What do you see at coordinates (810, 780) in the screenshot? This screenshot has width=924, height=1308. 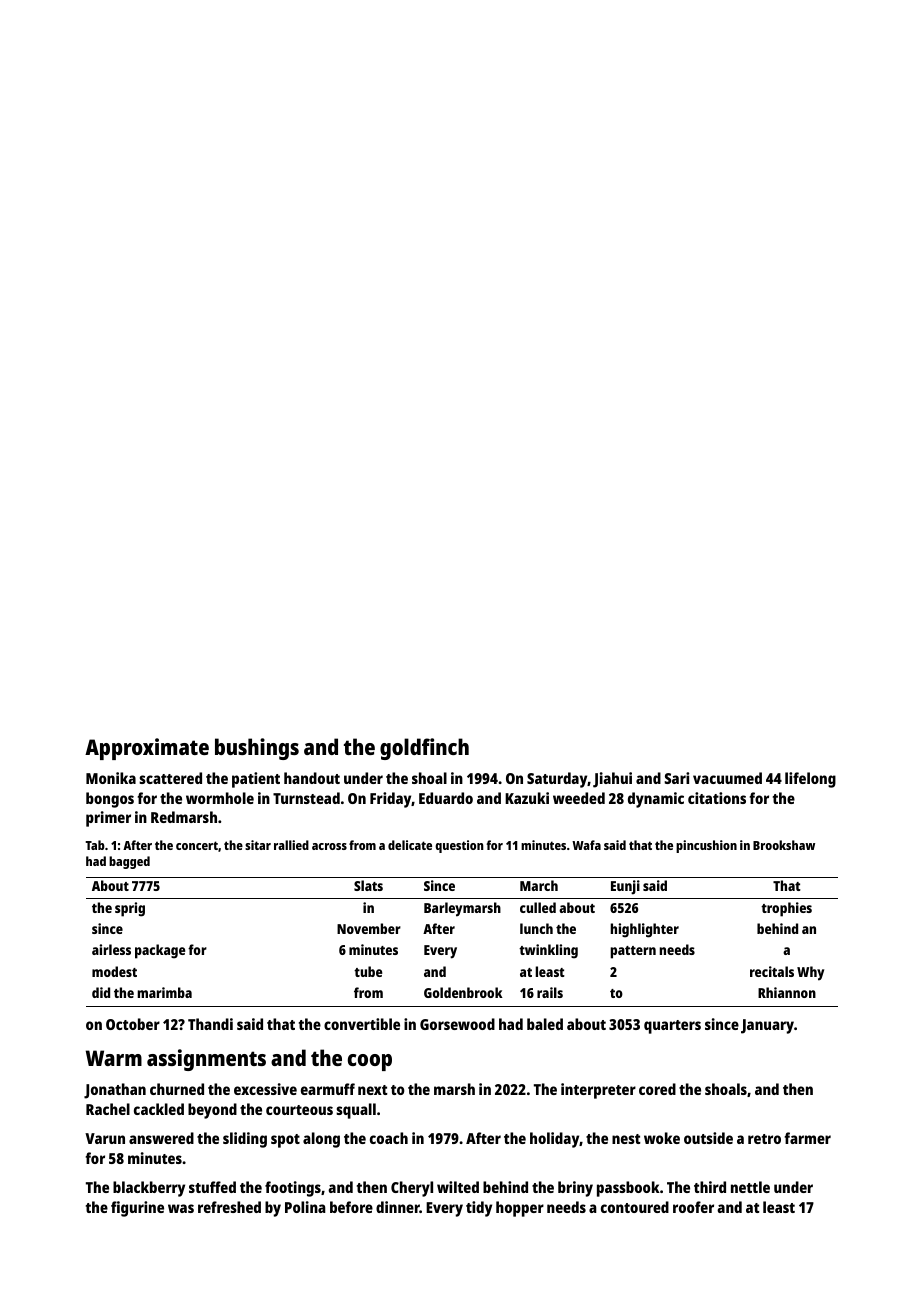 I see `lifelong` at bounding box center [810, 780].
